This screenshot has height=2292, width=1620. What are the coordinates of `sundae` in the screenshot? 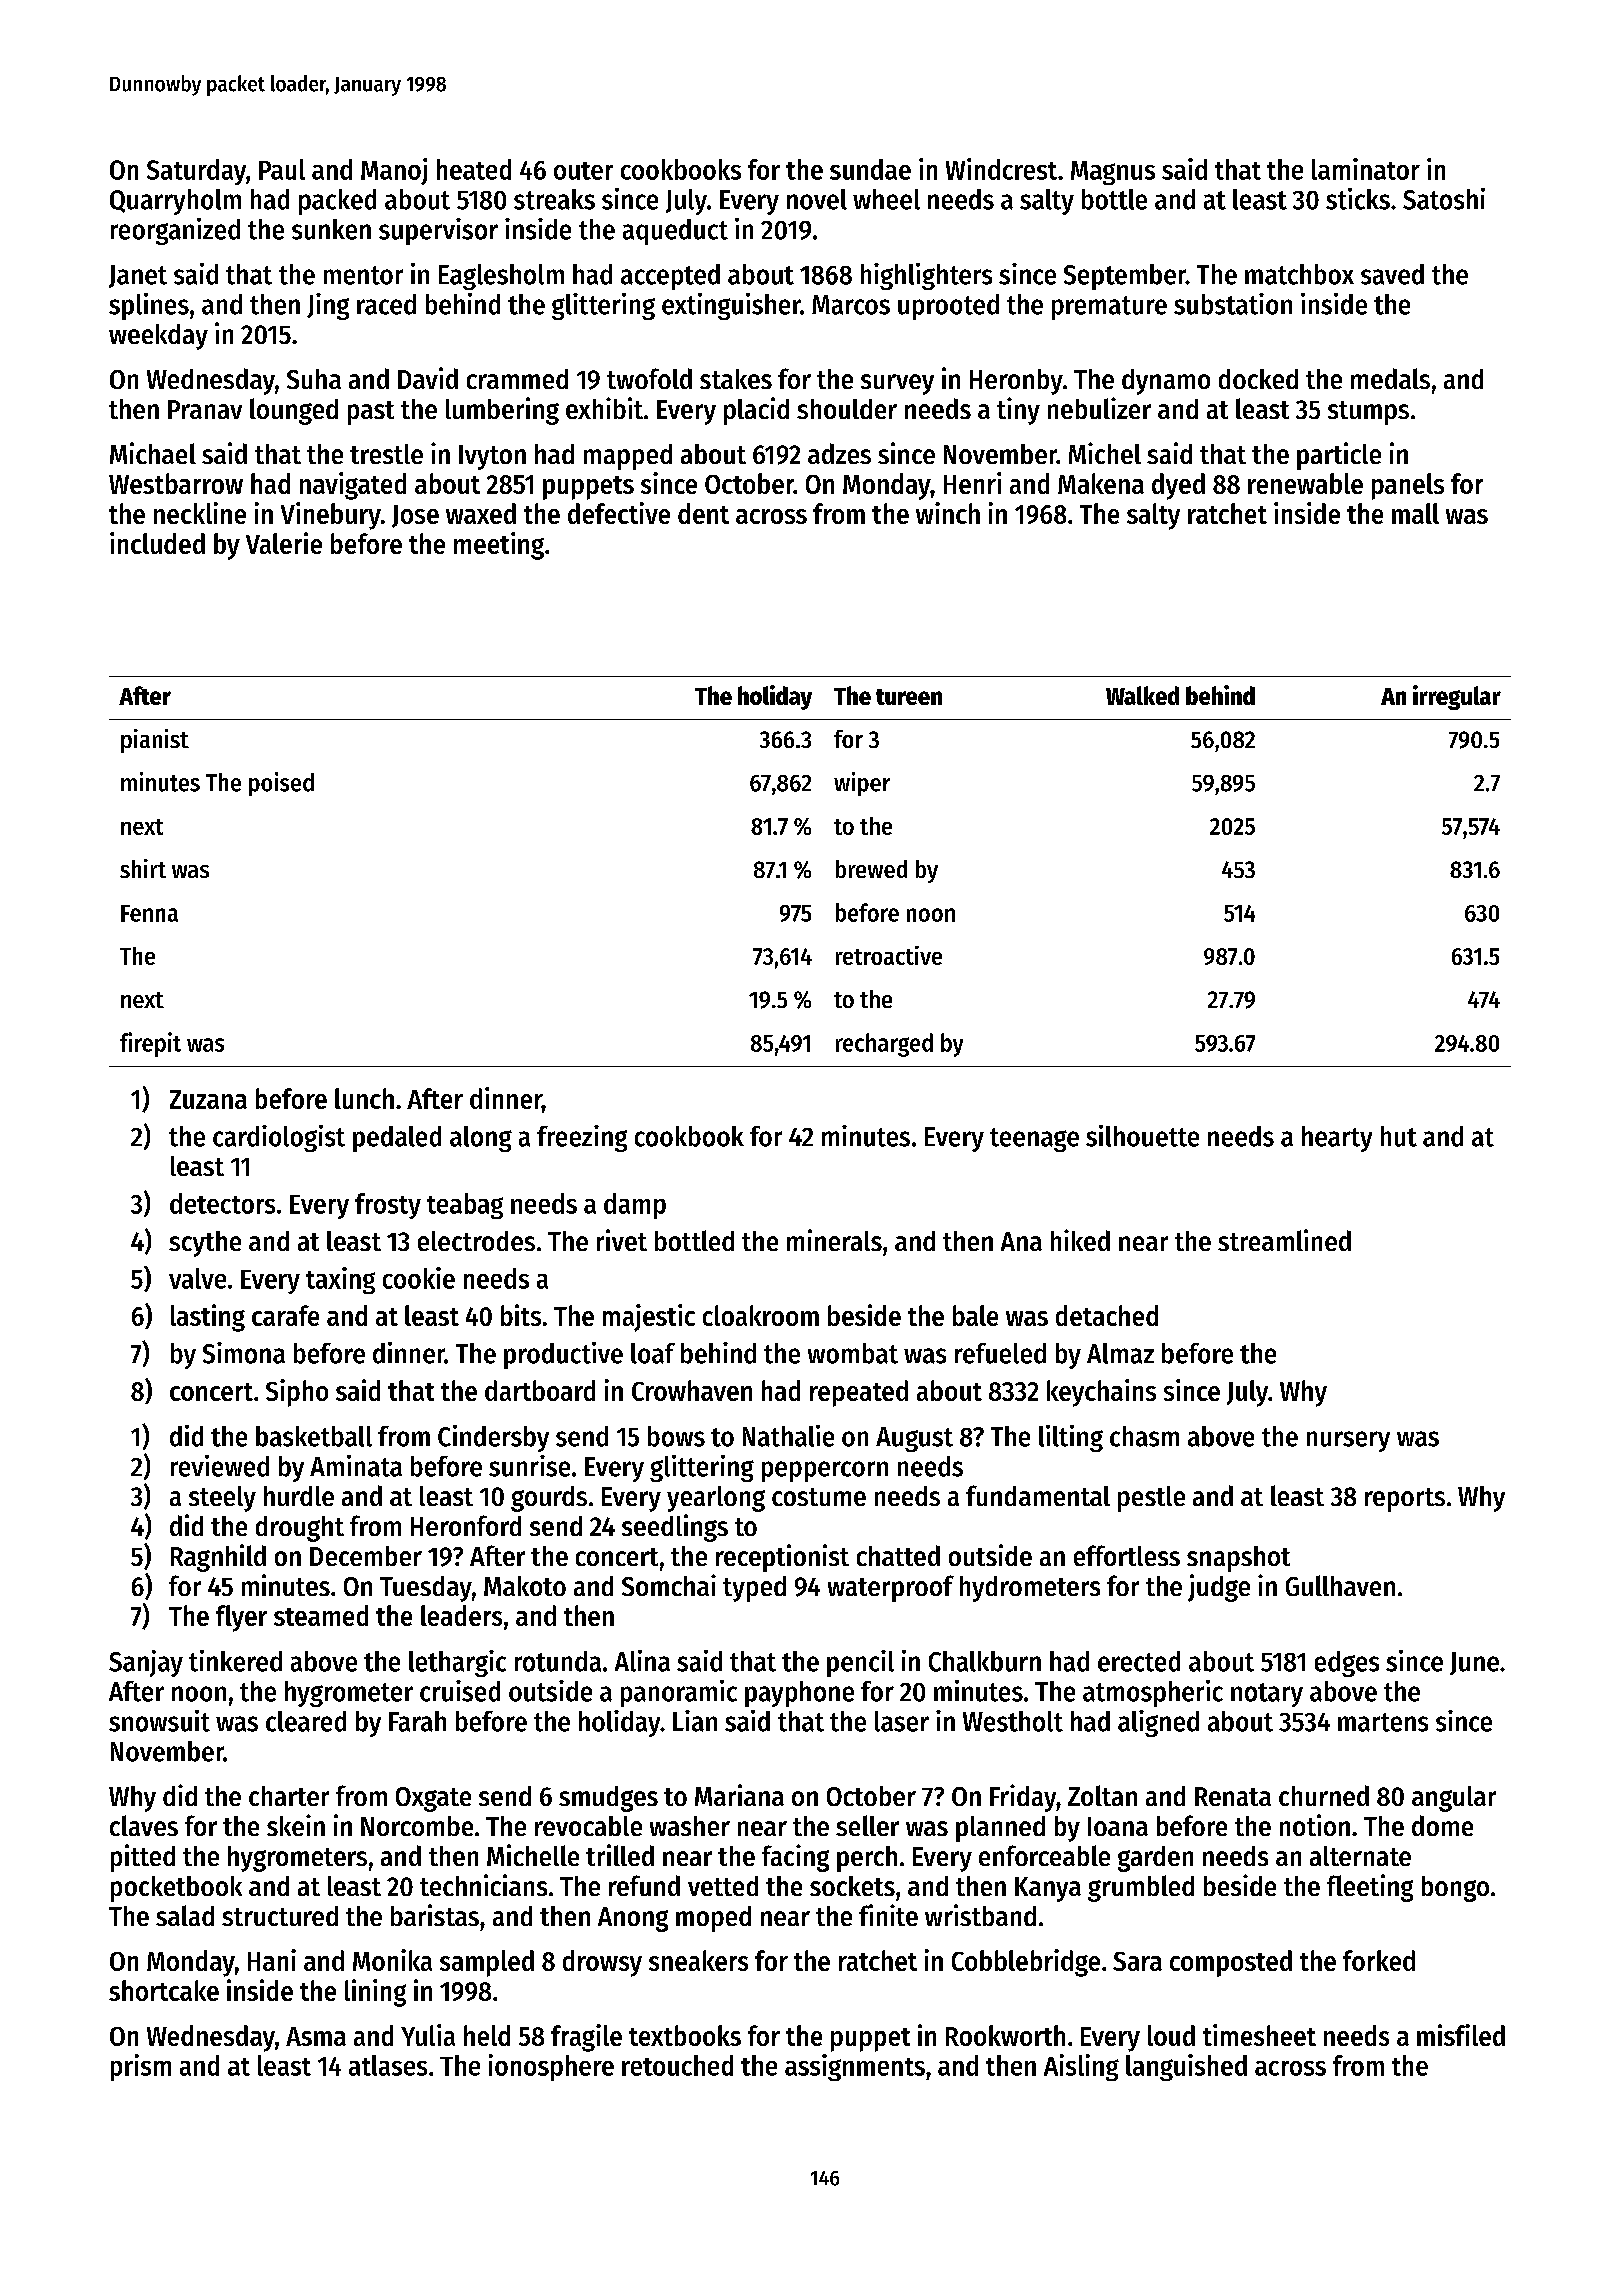 It's located at (870, 169).
